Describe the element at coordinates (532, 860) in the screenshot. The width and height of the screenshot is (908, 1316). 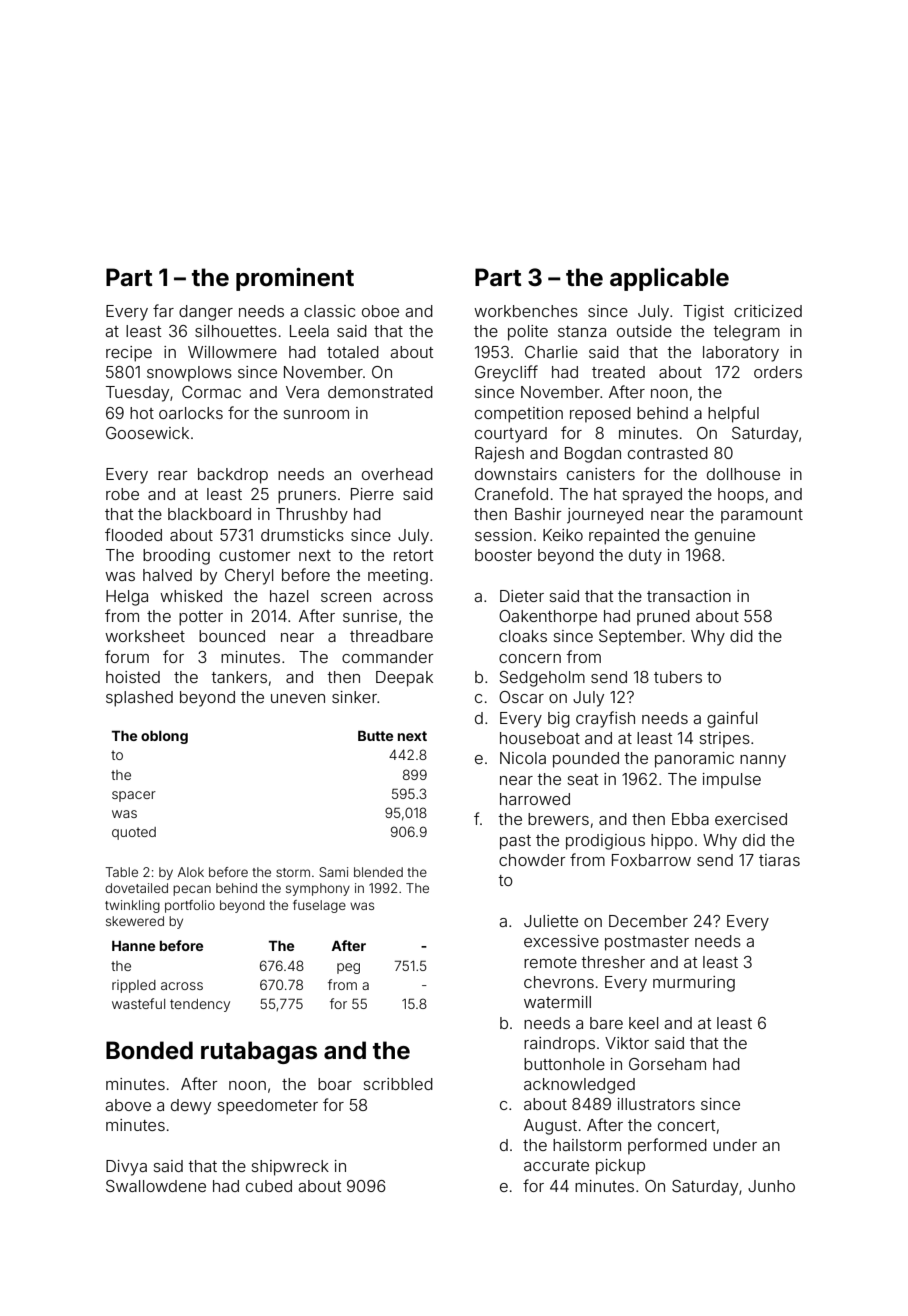
I see `chowder` at that location.
